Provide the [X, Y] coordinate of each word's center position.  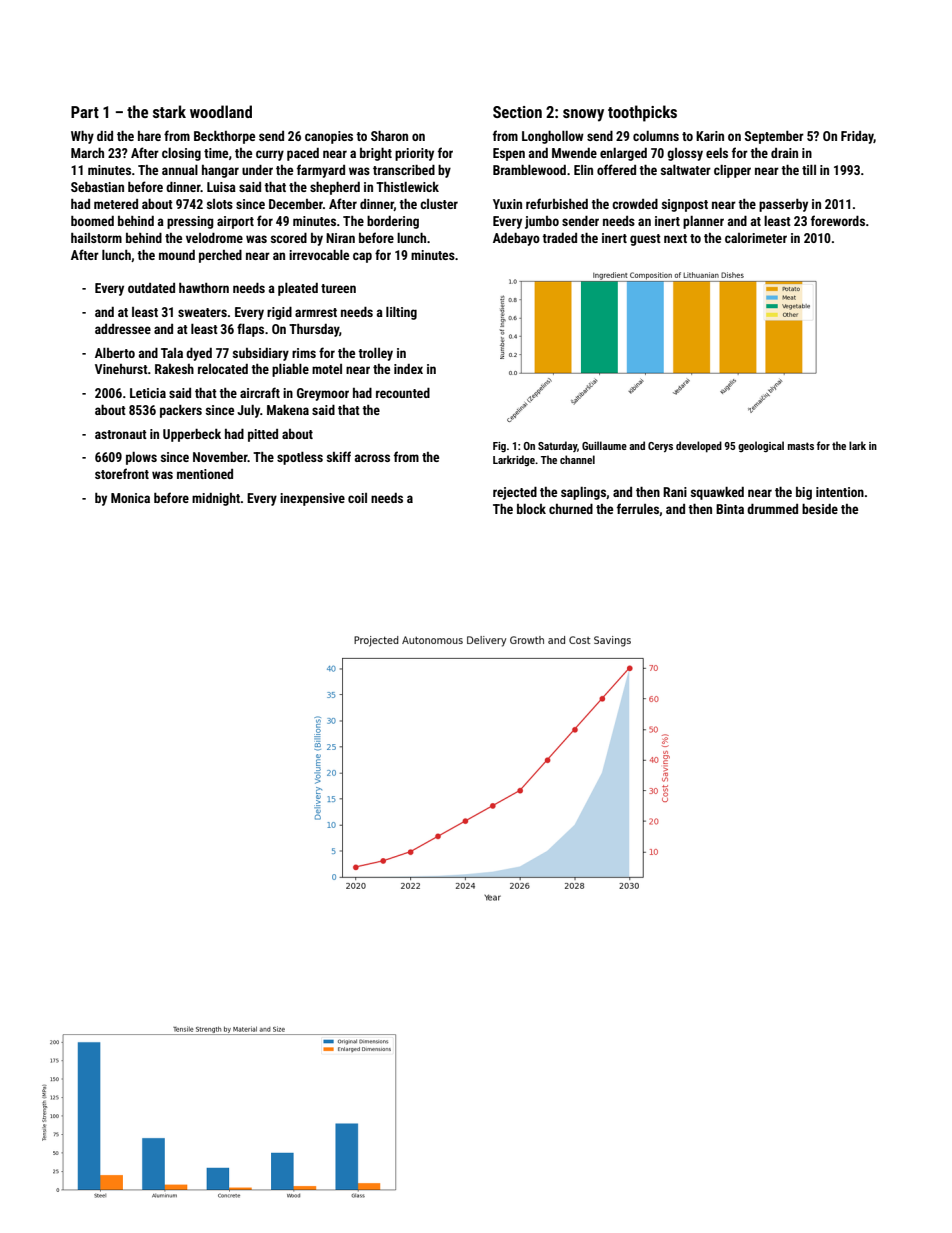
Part [85, 112]
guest [645, 240]
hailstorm [96, 238]
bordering [393, 222]
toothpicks [642, 113]
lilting [401, 313]
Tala [172, 353]
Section [517, 112]
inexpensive [312, 499]
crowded [635, 204]
